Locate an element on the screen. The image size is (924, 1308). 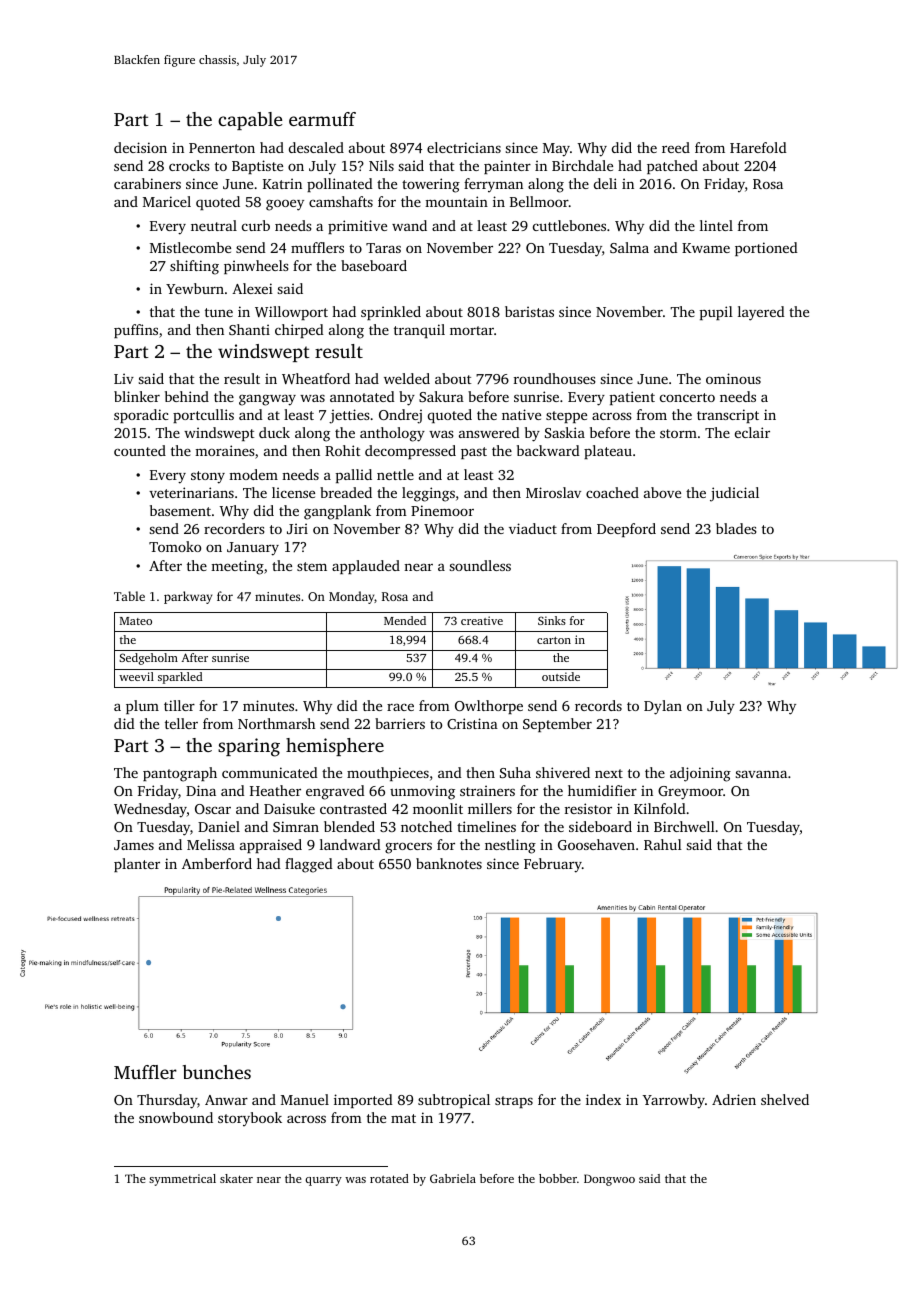
Harefold is located at coordinates (758, 147).
